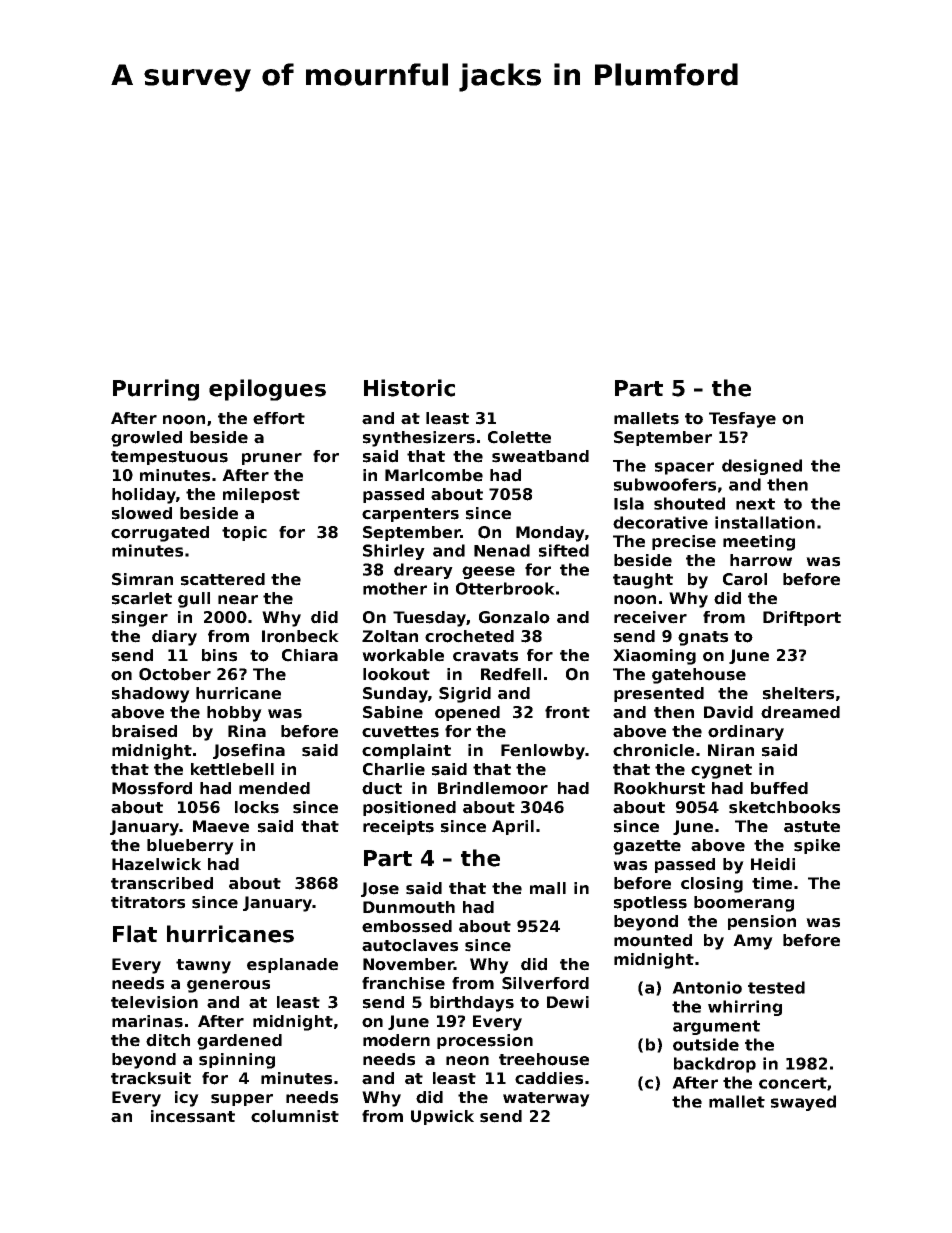 Image resolution: width=952 pixels, height=1233 pixels. I want to click on tawny, so click(203, 966).
